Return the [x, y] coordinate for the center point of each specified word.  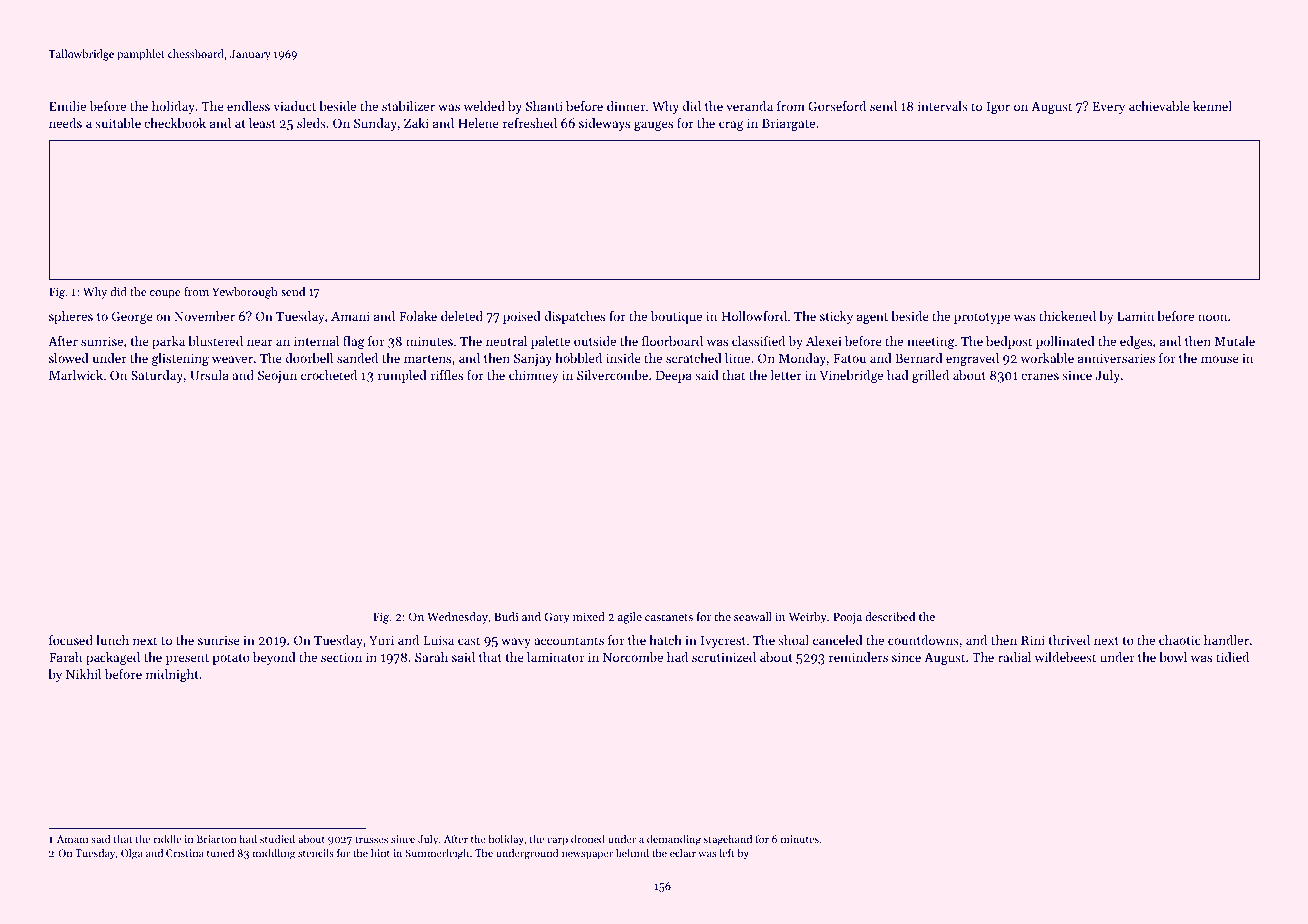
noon [1212, 317]
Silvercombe [612, 375]
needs [65, 123]
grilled [930, 376]
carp [557, 841]
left [727, 852]
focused [71, 640]
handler [1226, 640]
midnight [172, 675]
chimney [534, 376]
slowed [69, 358]
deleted [462, 316]
